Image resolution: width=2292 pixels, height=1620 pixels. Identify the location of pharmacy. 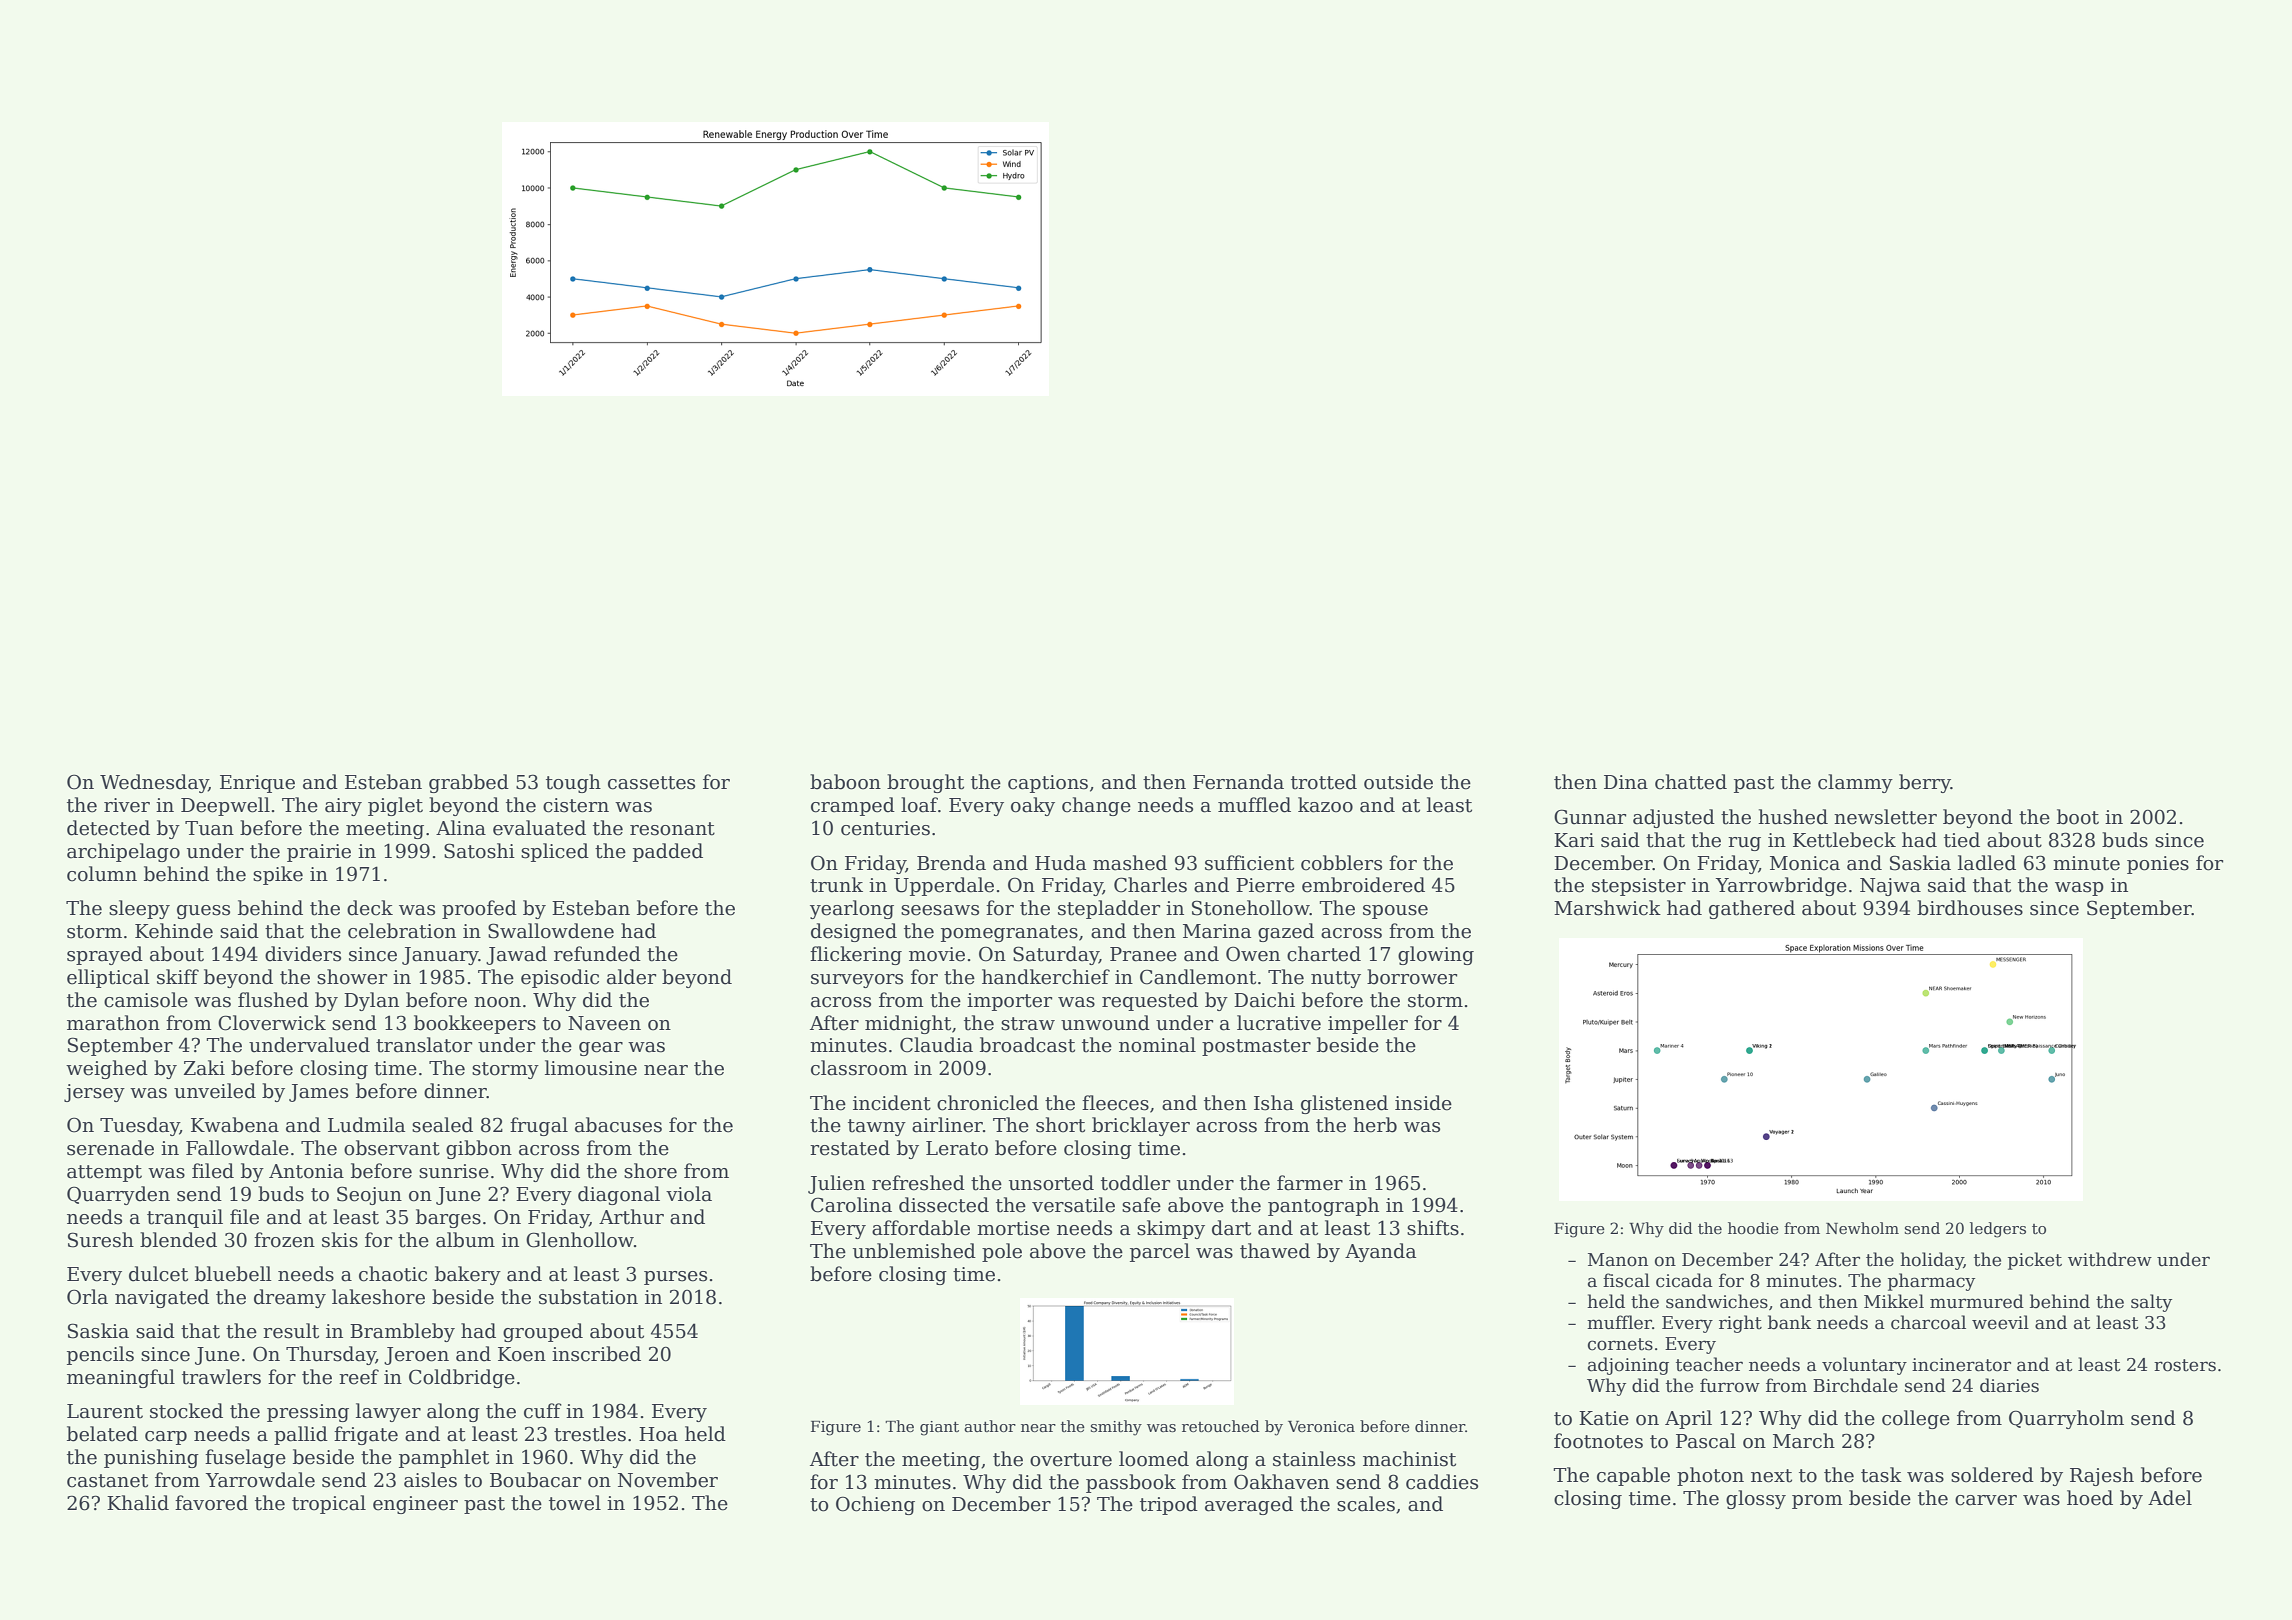
(1931, 1282).
